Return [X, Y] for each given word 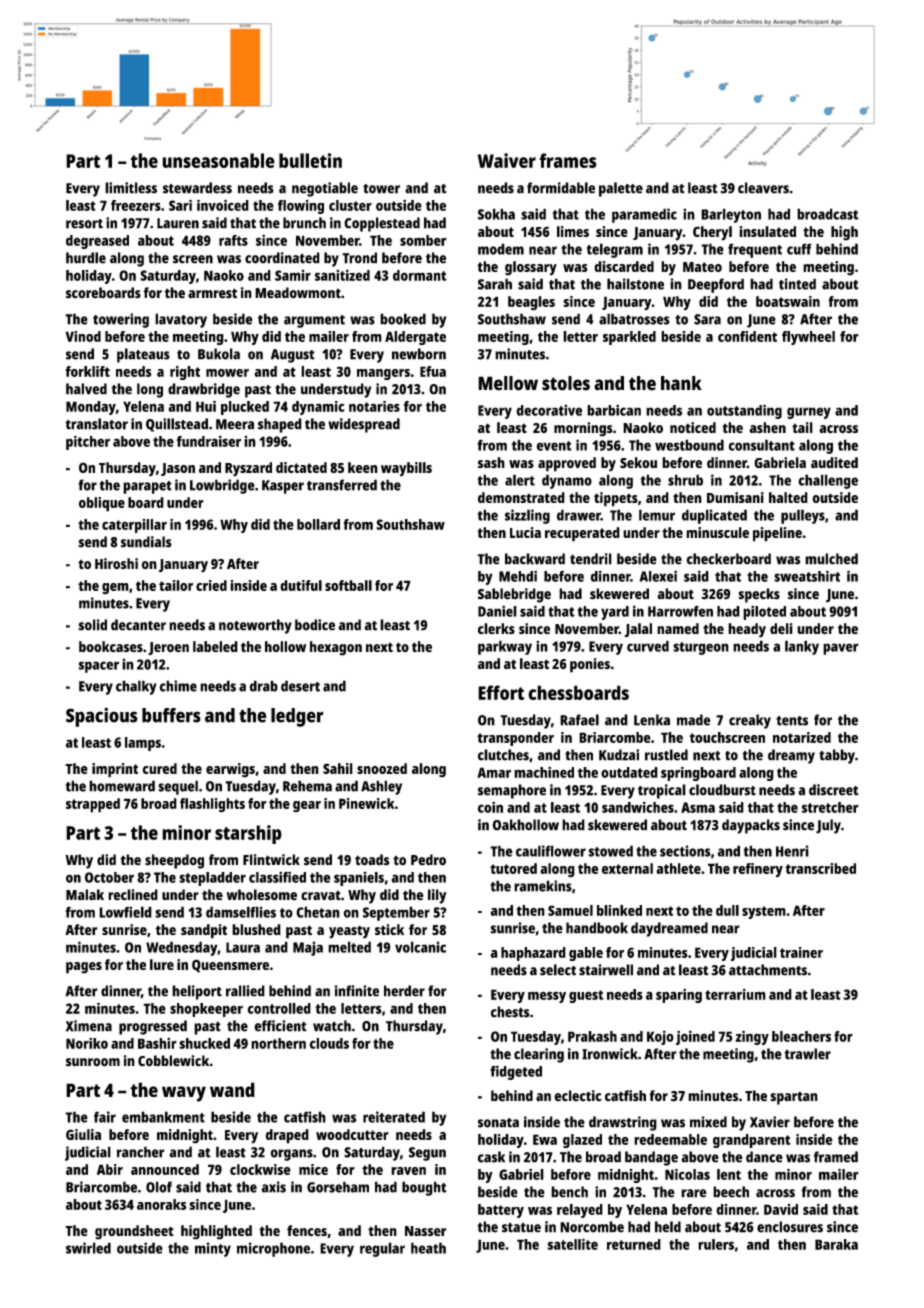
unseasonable [218, 160]
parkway [505, 647]
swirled [88, 1248]
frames [568, 160]
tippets [616, 499]
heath [428, 1248]
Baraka [836, 1244]
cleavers [763, 188]
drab [263, 686]
